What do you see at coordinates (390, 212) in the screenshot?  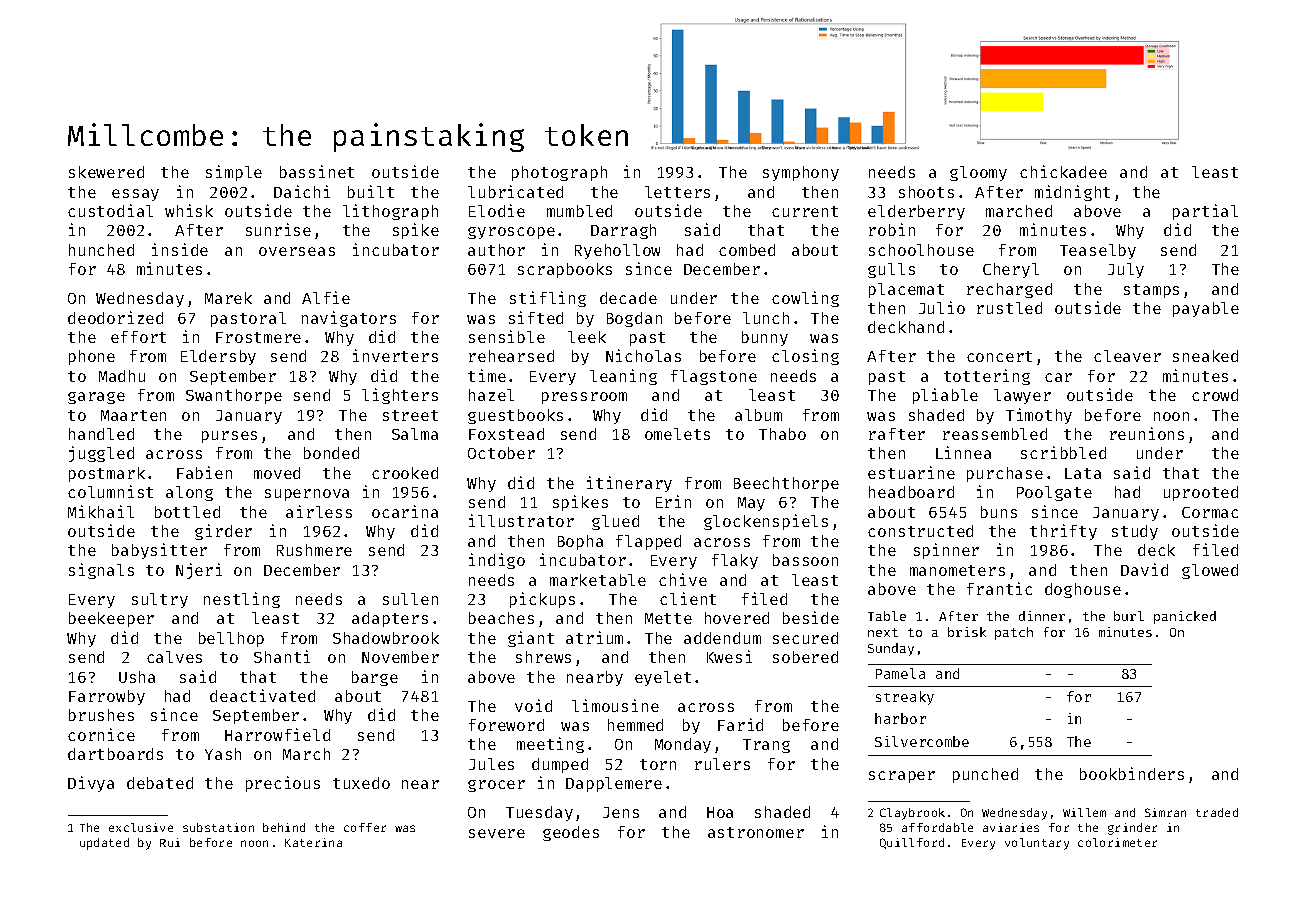 I see `lithograph` at bounding box center [390, 212].
